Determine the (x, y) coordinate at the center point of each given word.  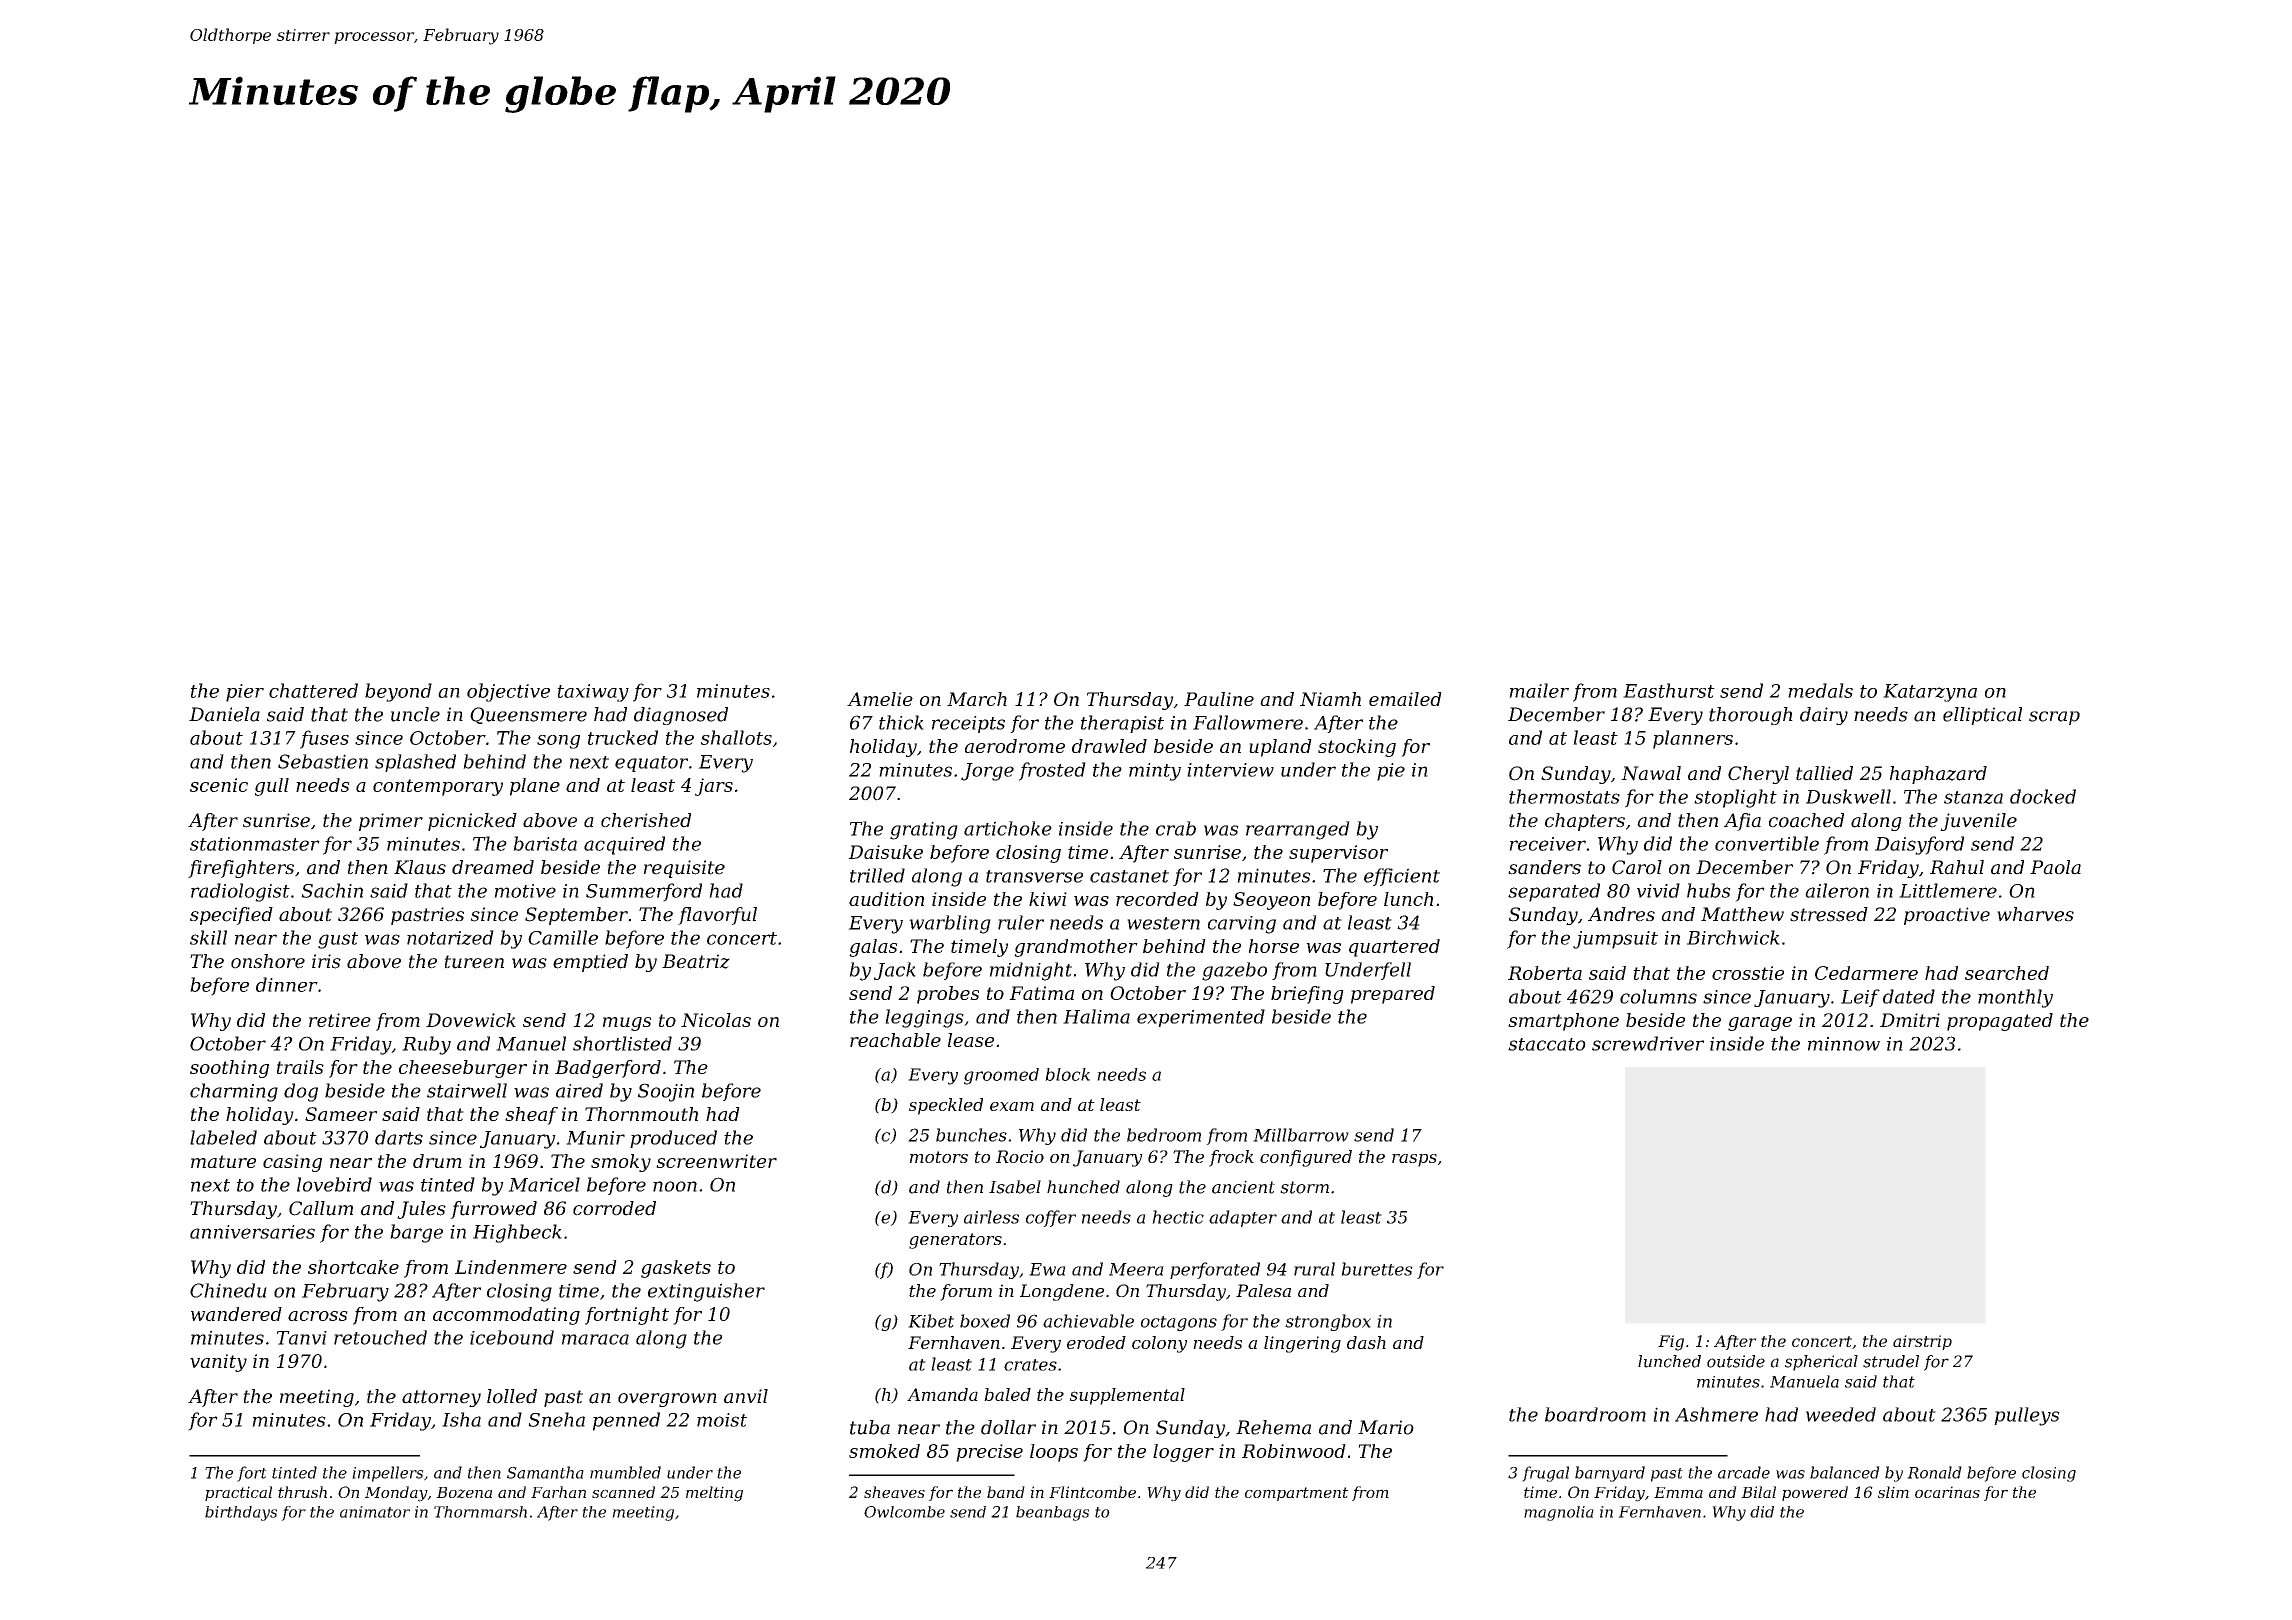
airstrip (1922, 1342)
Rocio (1020, 1156)
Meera (1136, 1269)
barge (416, 1233)
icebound (512, 1337)
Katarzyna (1930, 693)
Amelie (880, 699)
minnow (1844, 1044)
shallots (736, 737)
